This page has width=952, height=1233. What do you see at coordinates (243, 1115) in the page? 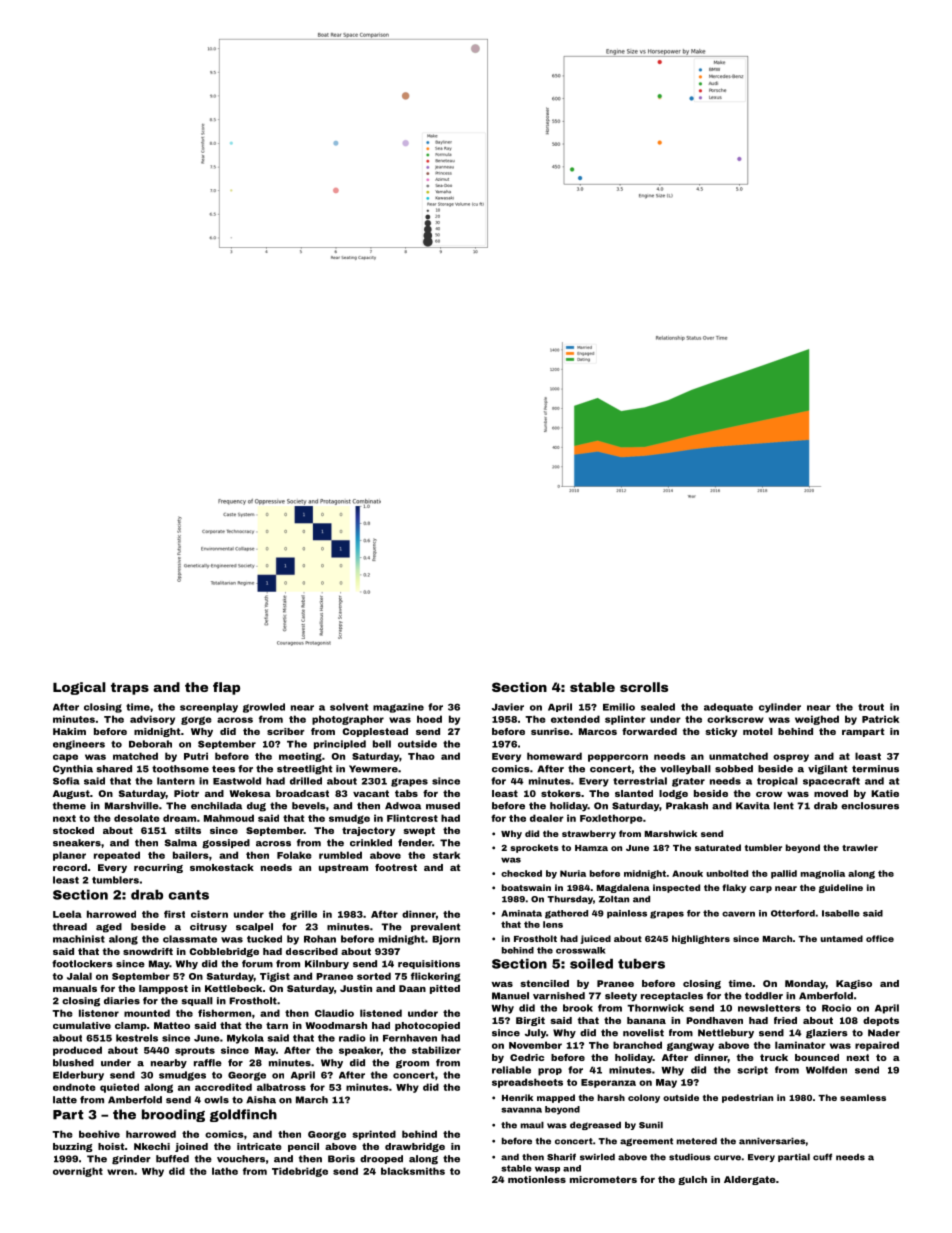
I see `goldfinch` at bounding box center [243, 1115].
